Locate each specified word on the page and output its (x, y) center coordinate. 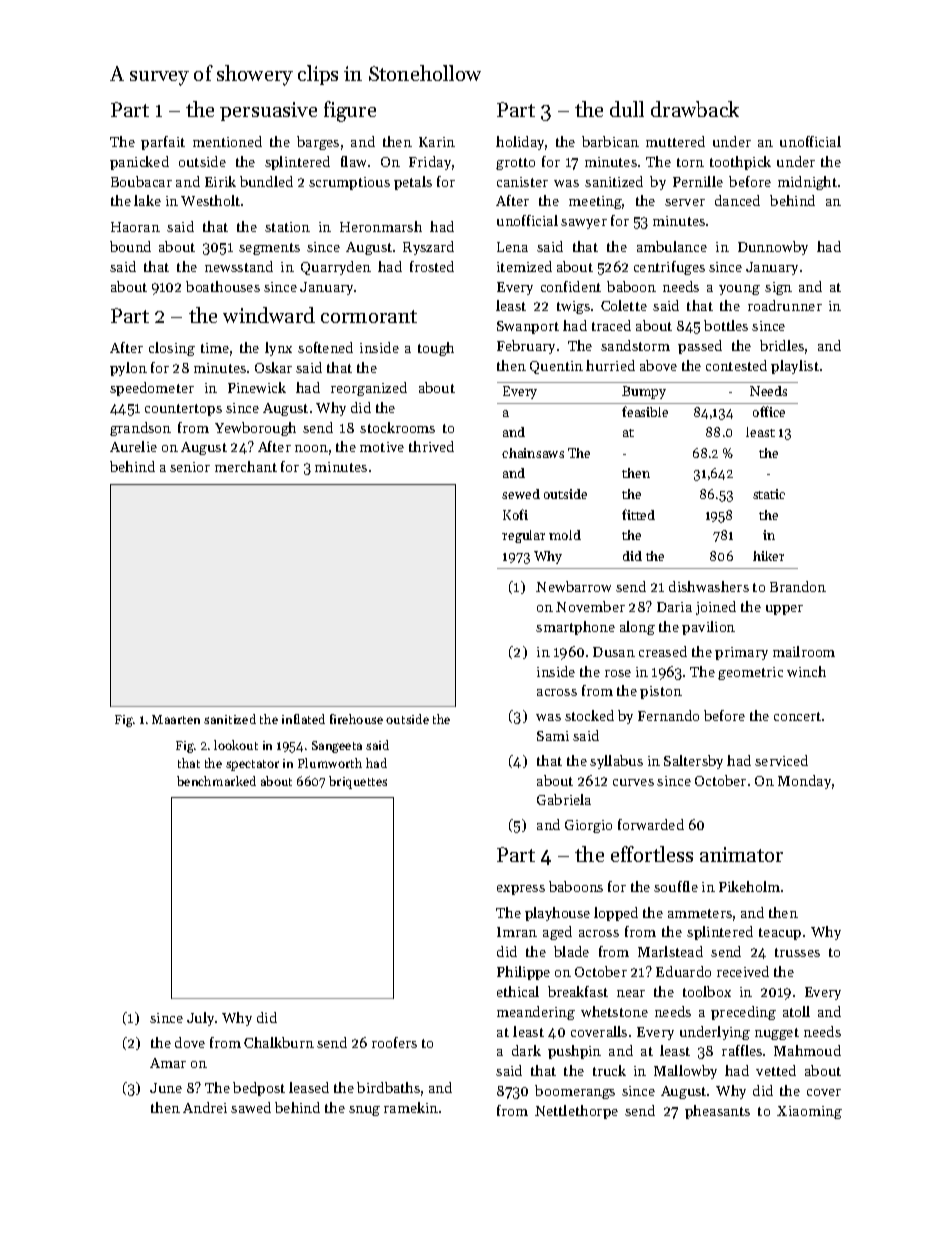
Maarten (176, 719)
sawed (251, 1107)
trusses (797, 952)
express (521, 890)
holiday (520, 143)
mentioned (227, 141)
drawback (695, 109)
